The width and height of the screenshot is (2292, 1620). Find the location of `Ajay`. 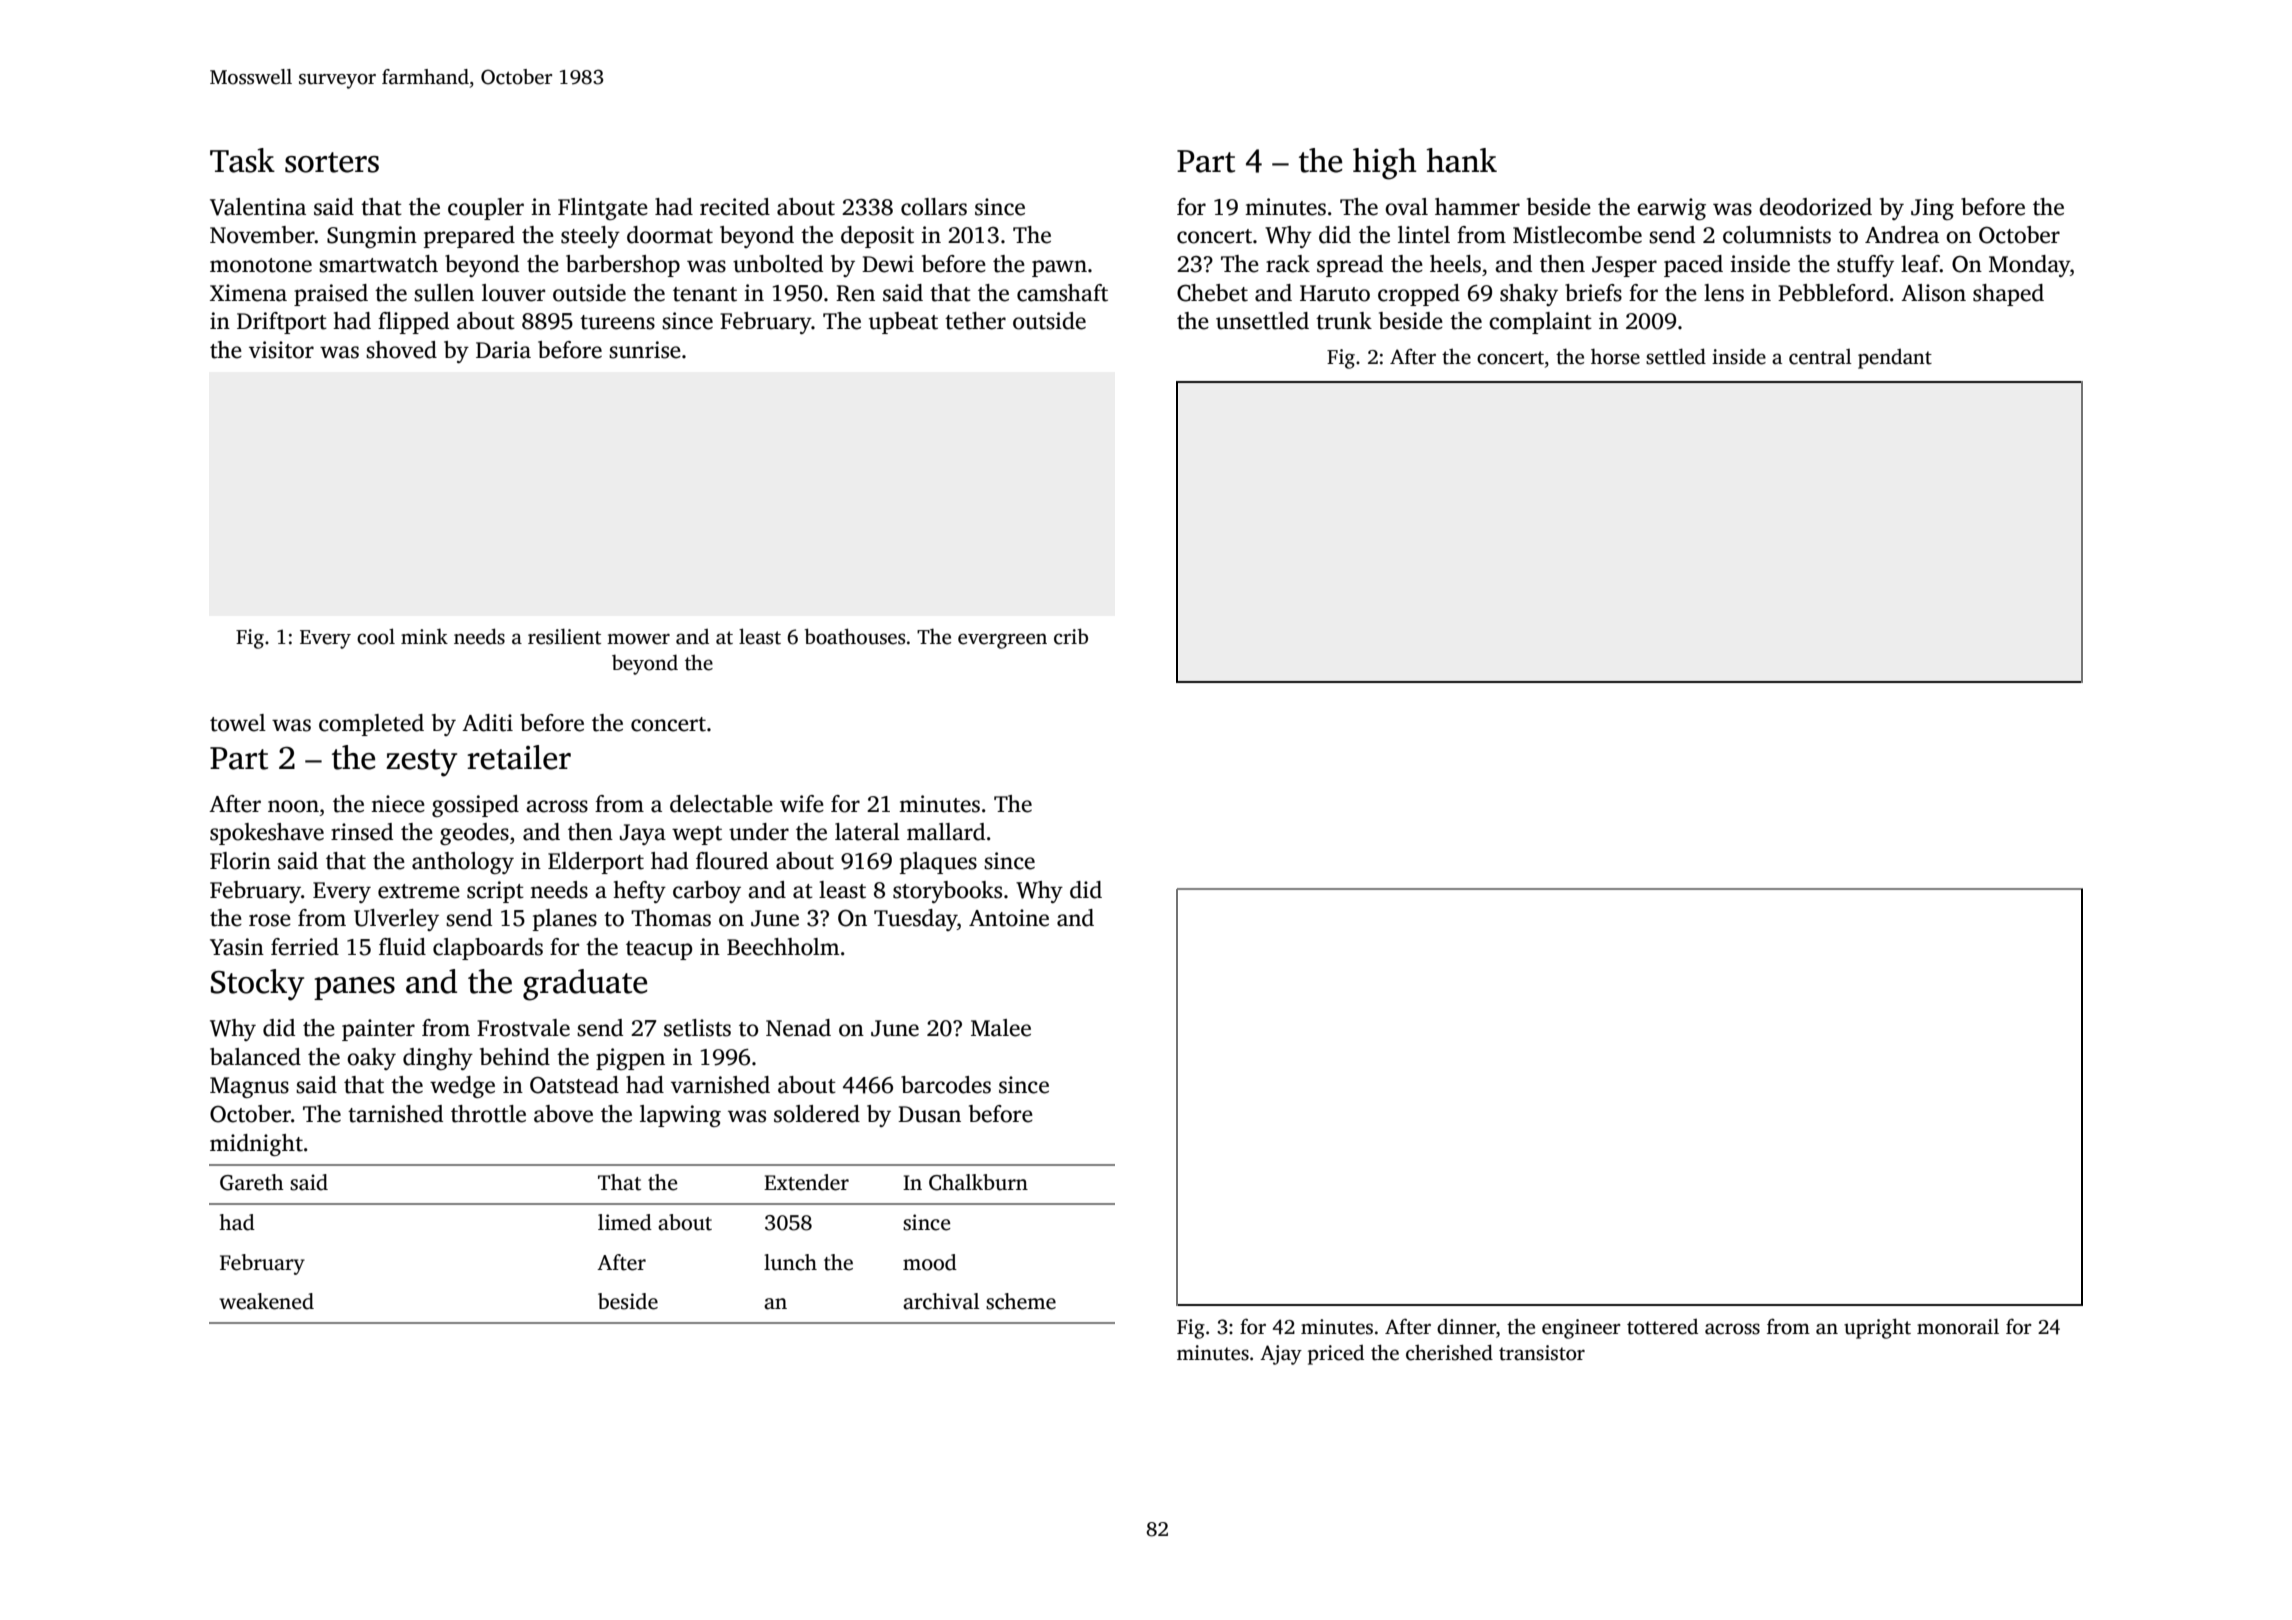

Ajay is located at coordinates (1281, 1355).
